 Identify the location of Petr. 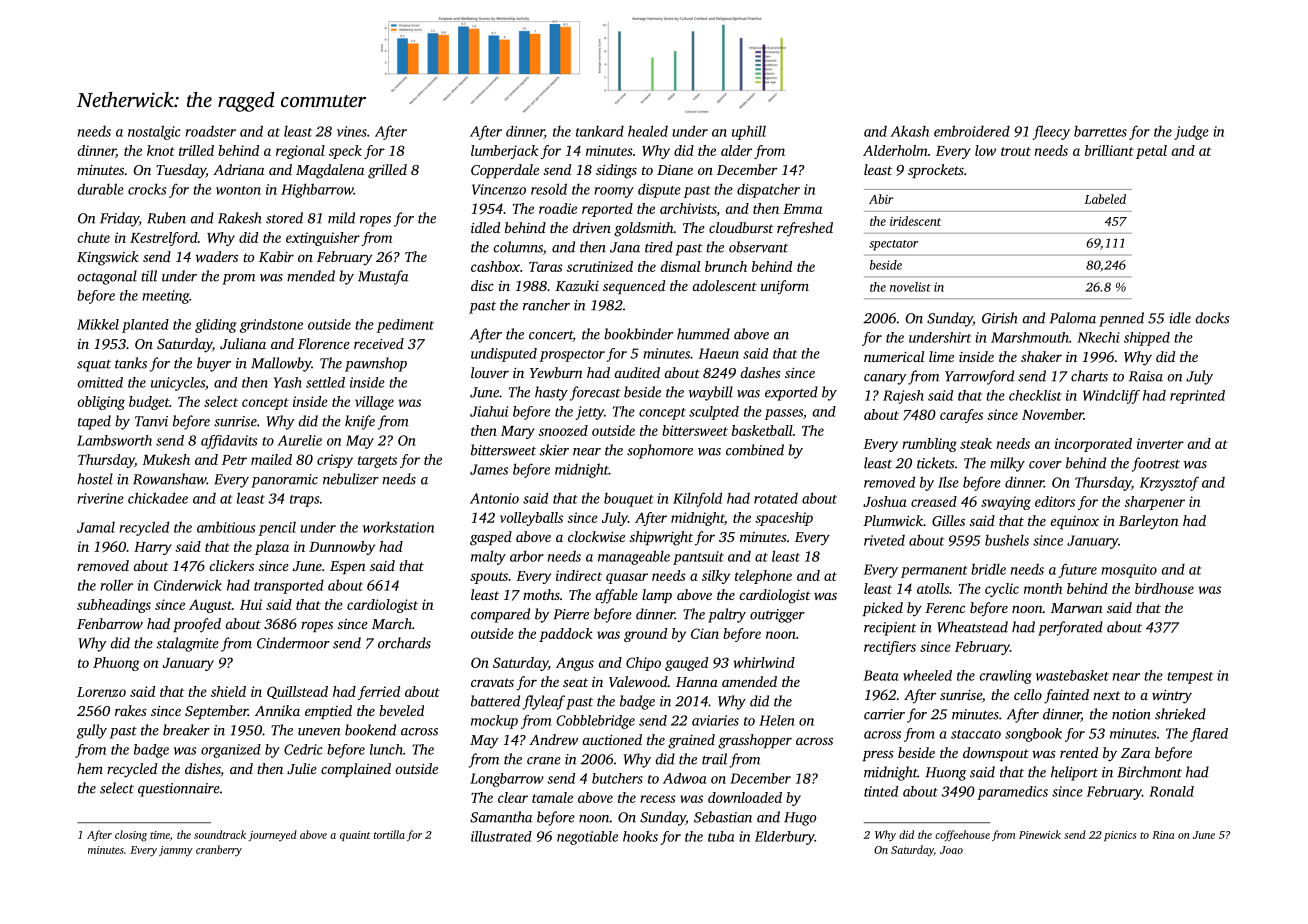
(234, 460).
